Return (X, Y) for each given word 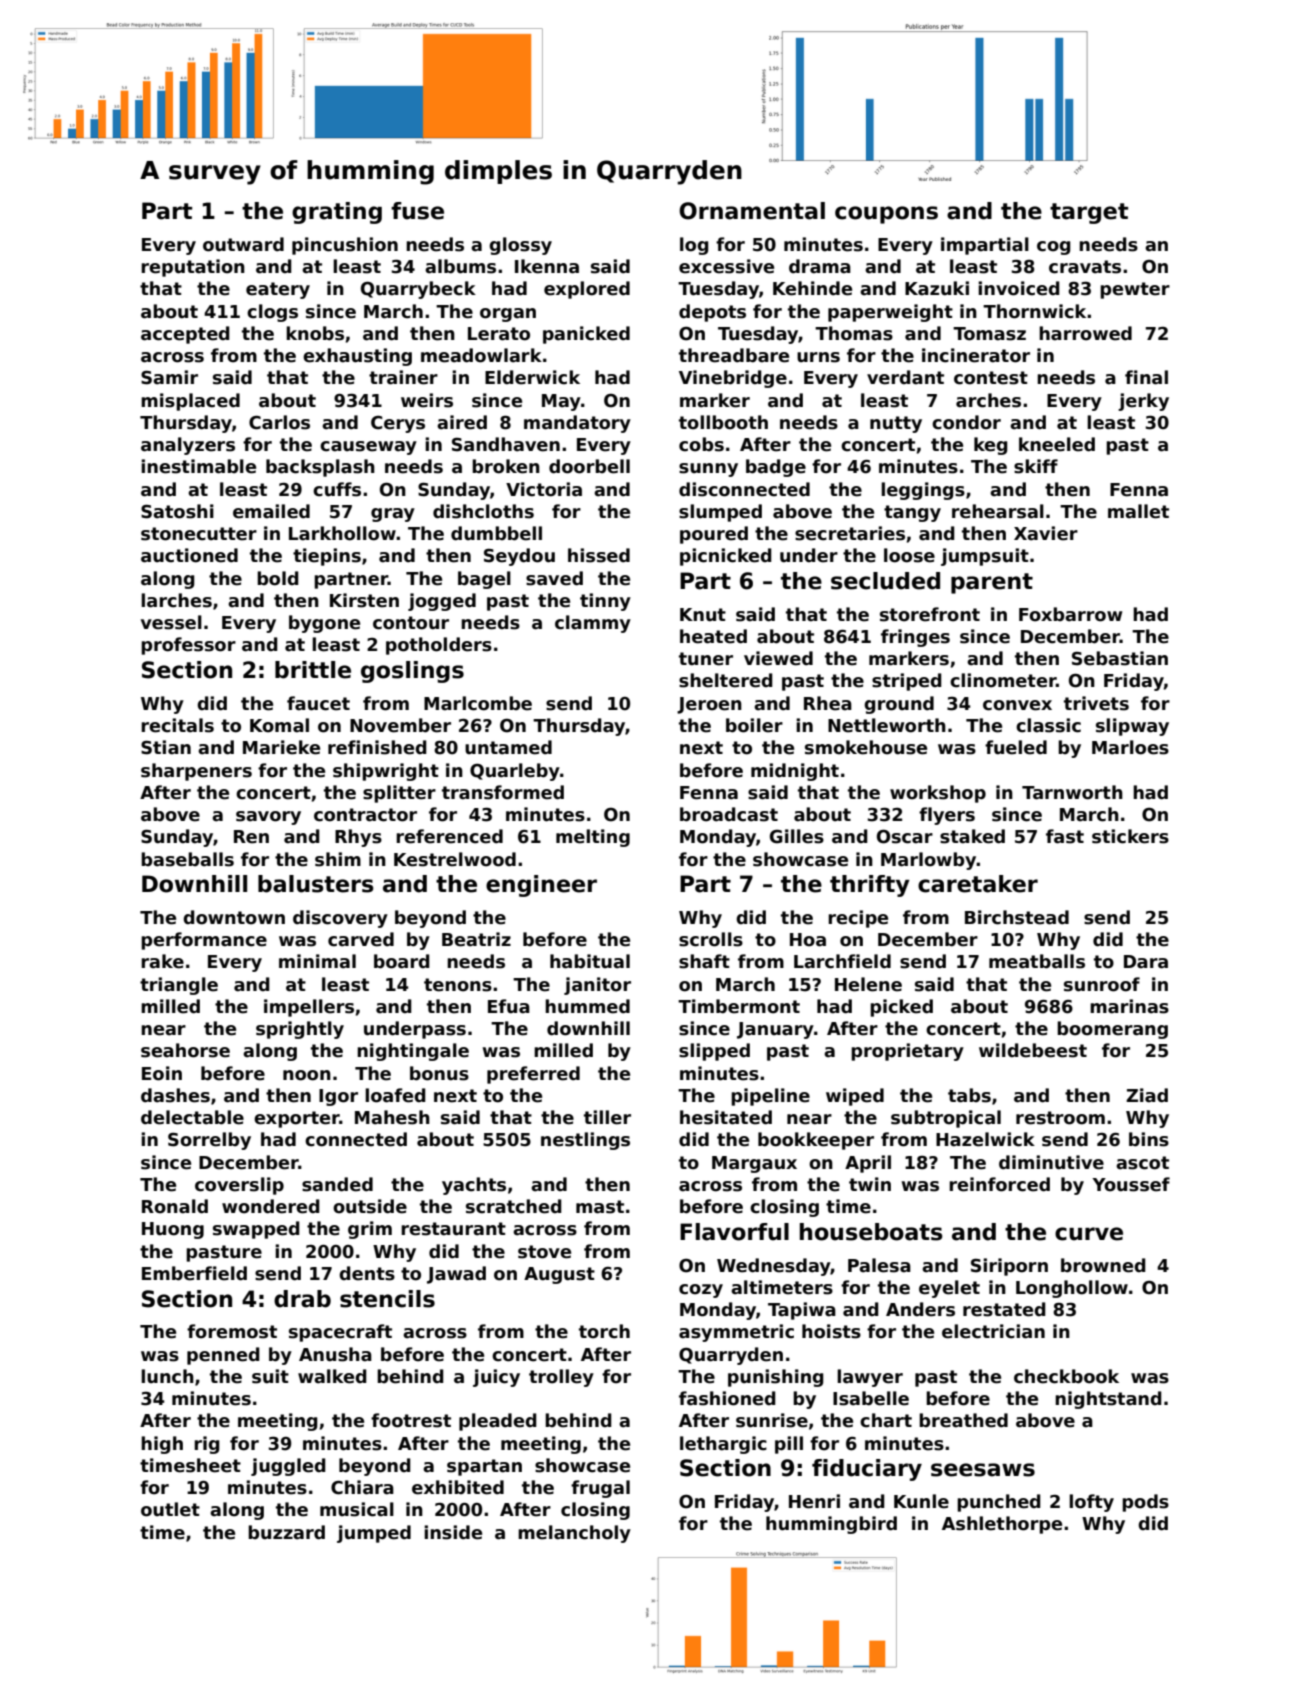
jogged (442, 602)
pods (1145, 1503)
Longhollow (1072, 1289)
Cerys (398, 424)
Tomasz (989, 334)
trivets (1096, 703)
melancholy (574, 1534)
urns (818, 357)
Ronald (175, 1206)
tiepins (327, 557)
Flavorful (734, 1232)
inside (453, 1532)
